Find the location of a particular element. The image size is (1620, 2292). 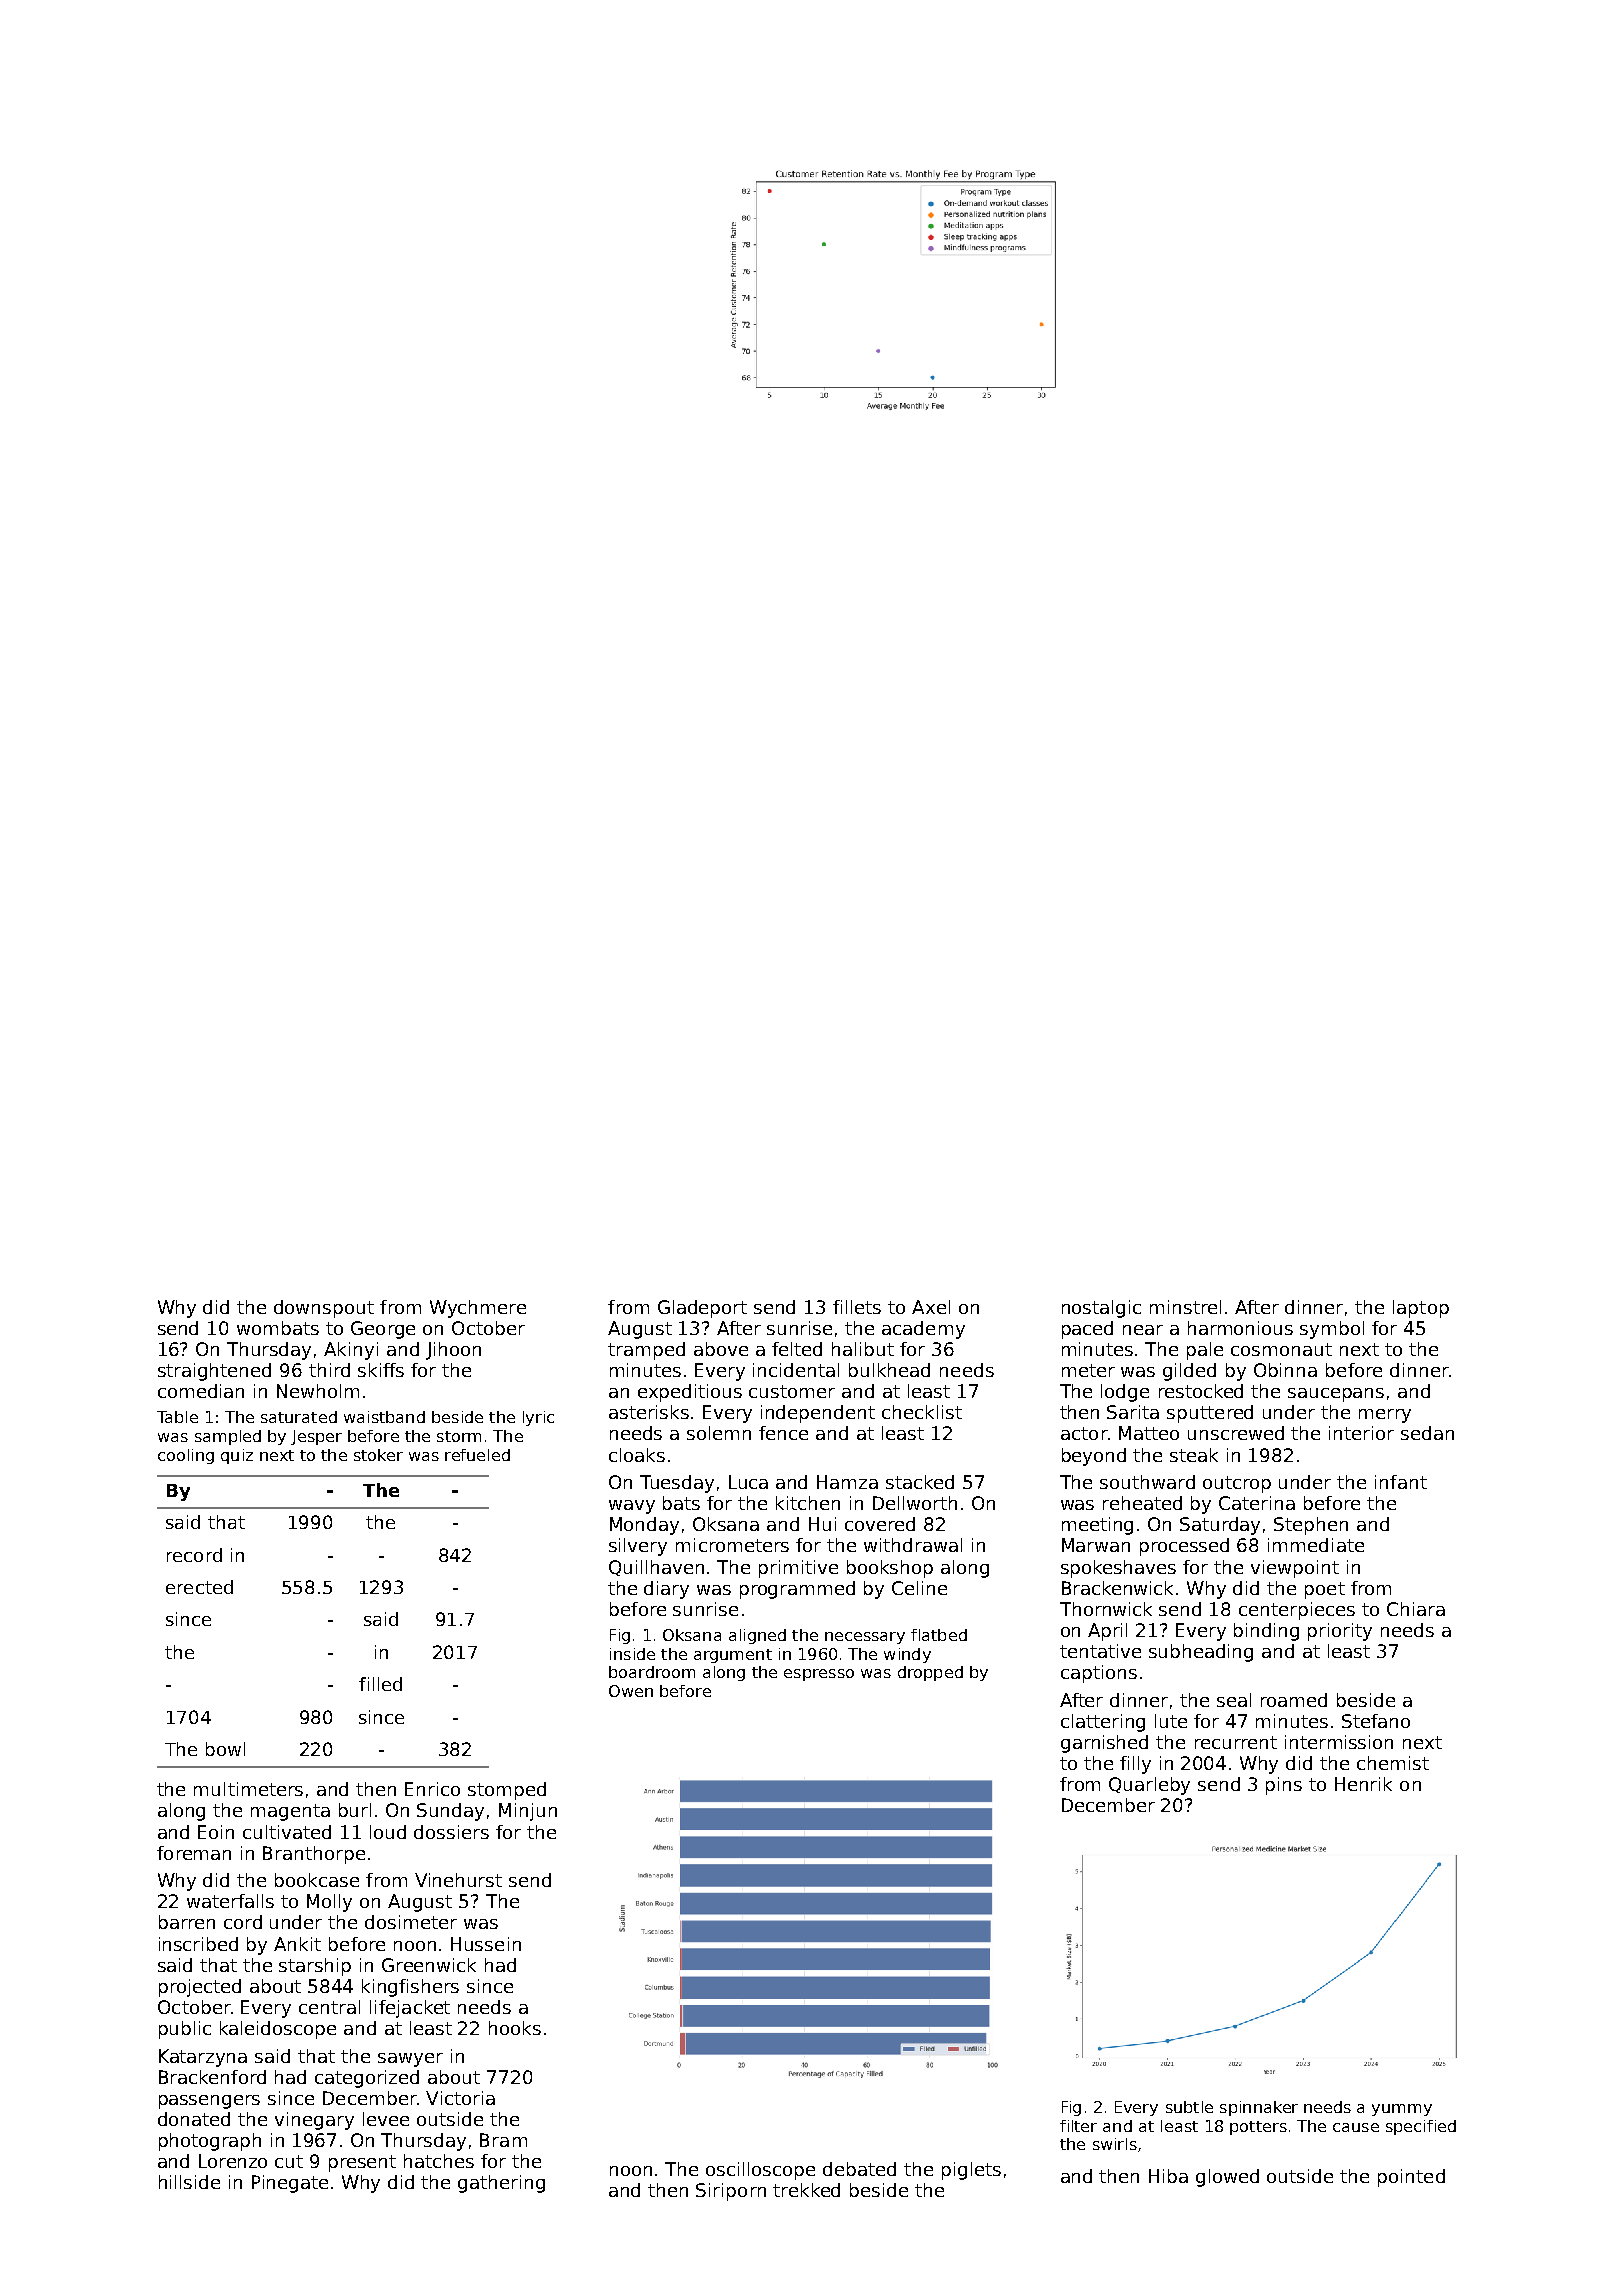

Vinehurst is located at coordinates (458, 1880).
